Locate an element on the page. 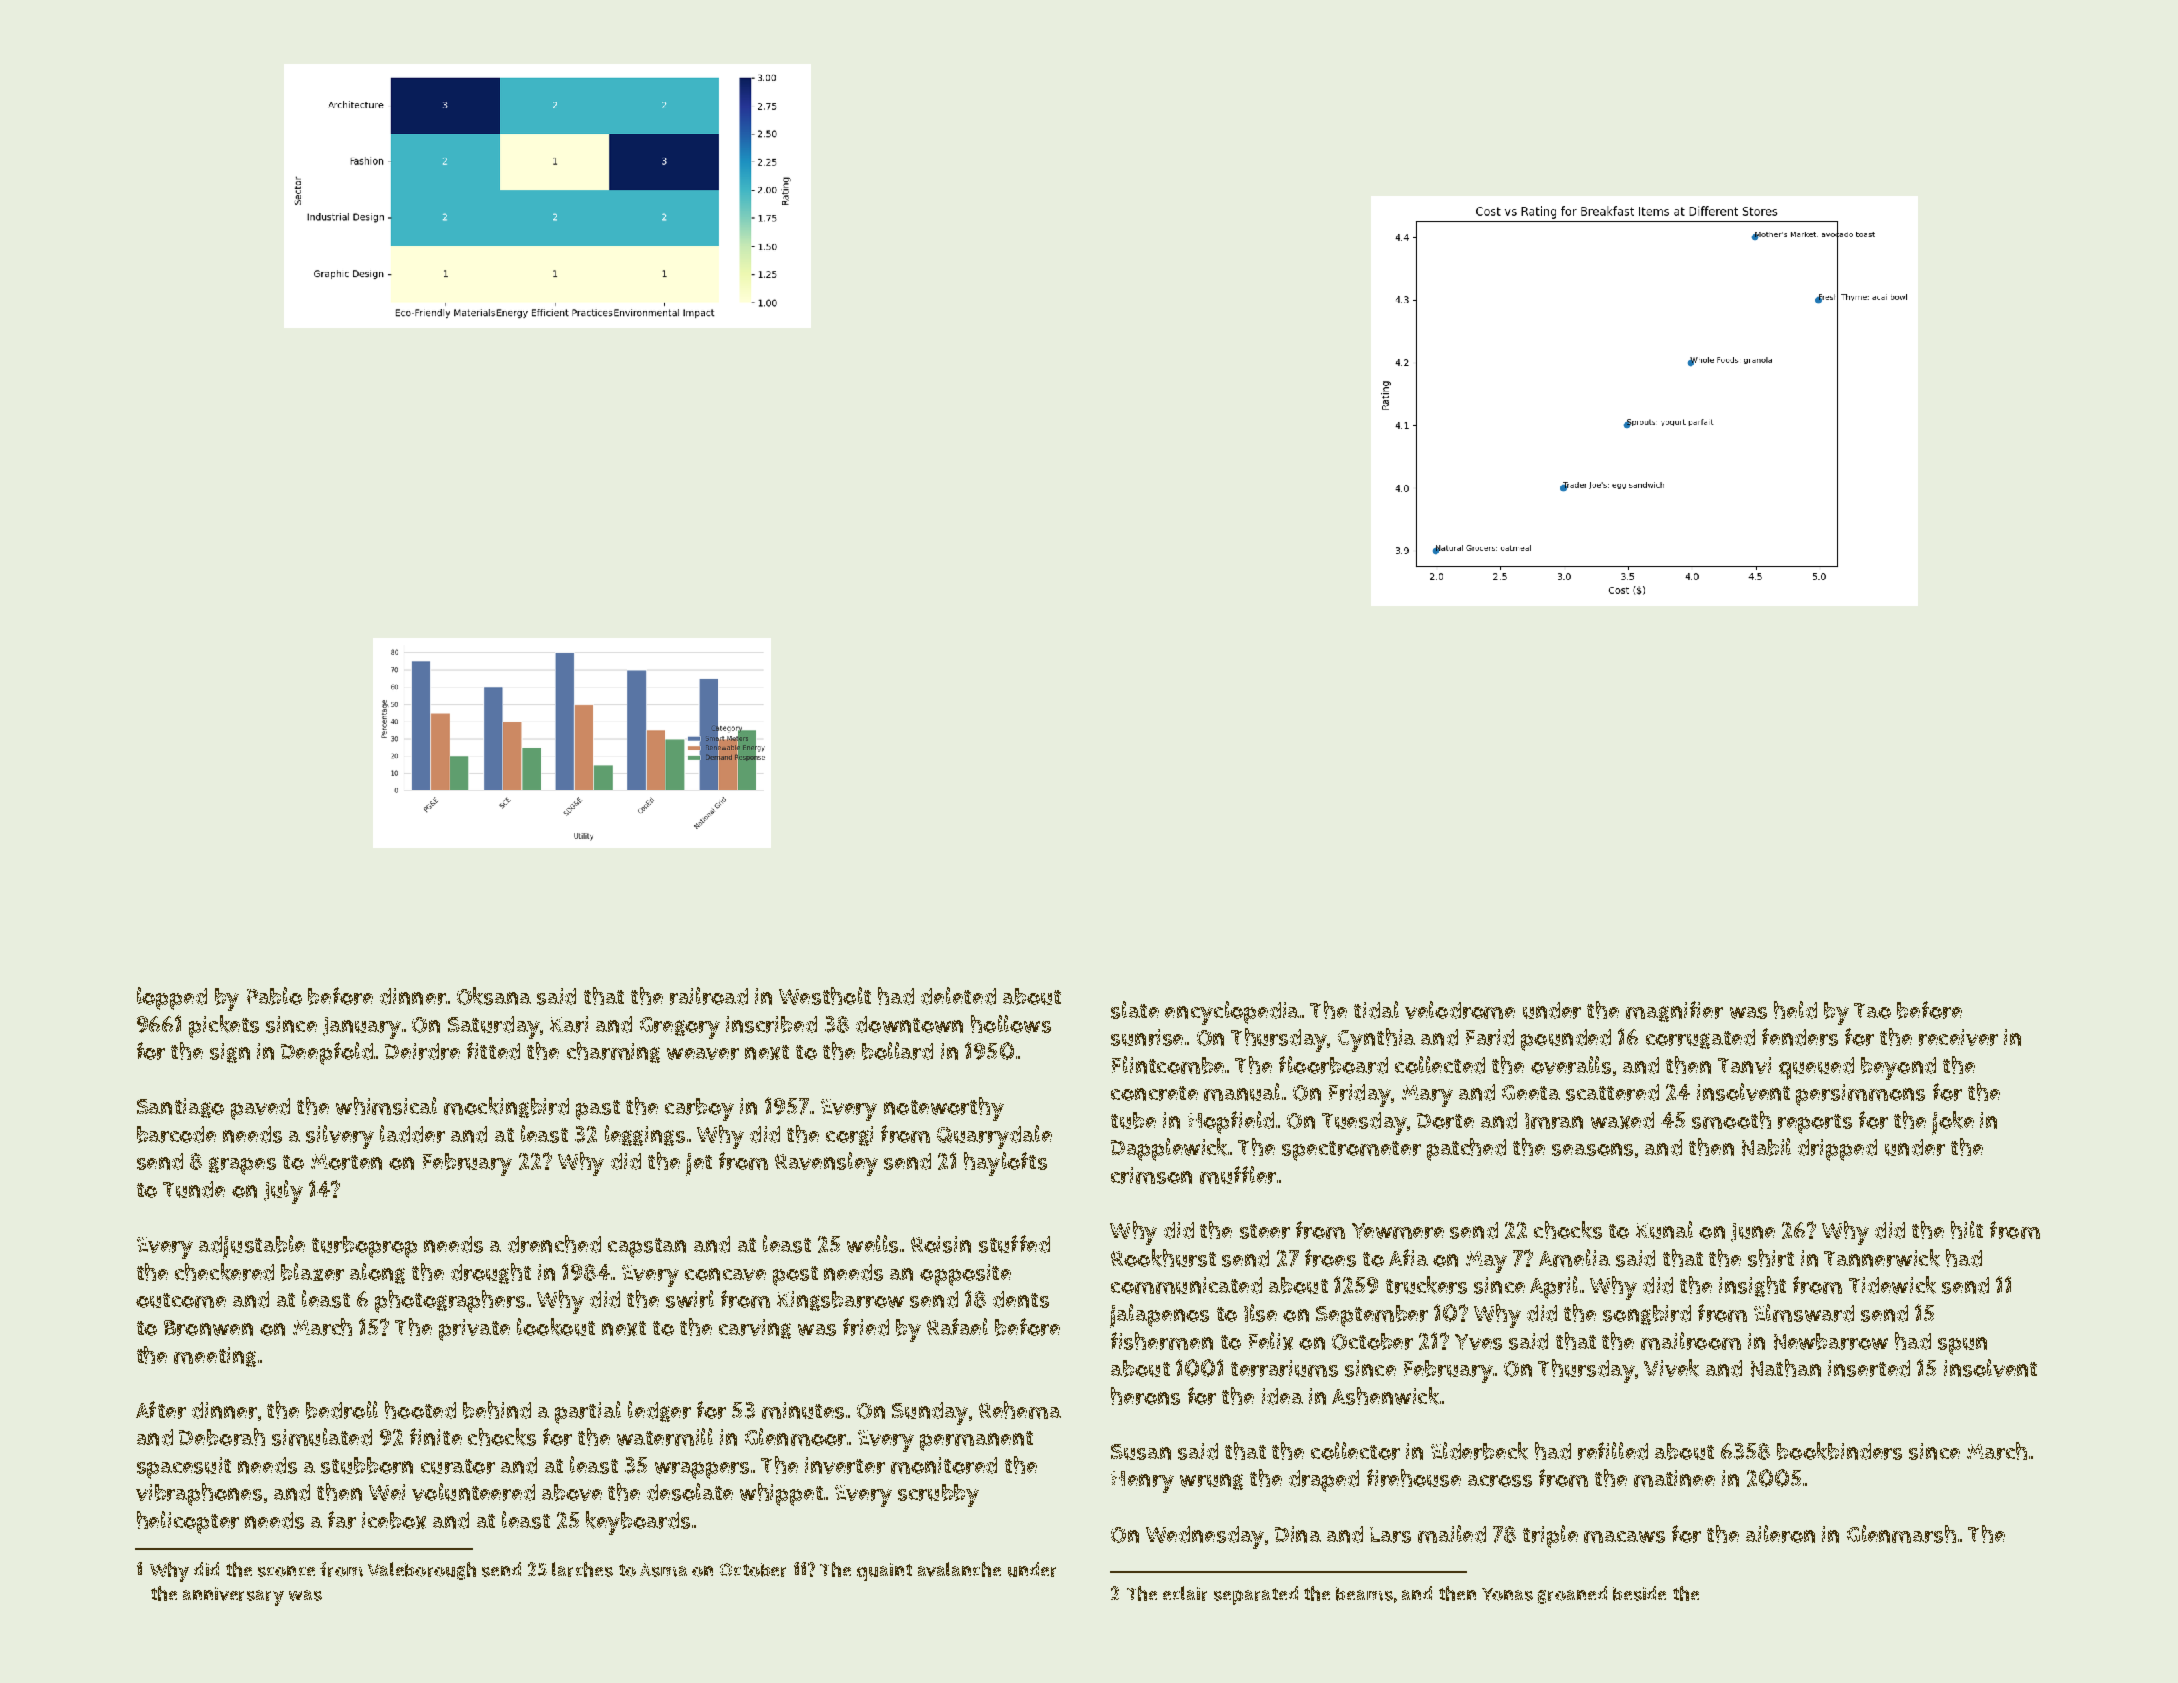 The width and height of the document is (2178, 1683). Ravensley is located at coordinates (826, 1164).
